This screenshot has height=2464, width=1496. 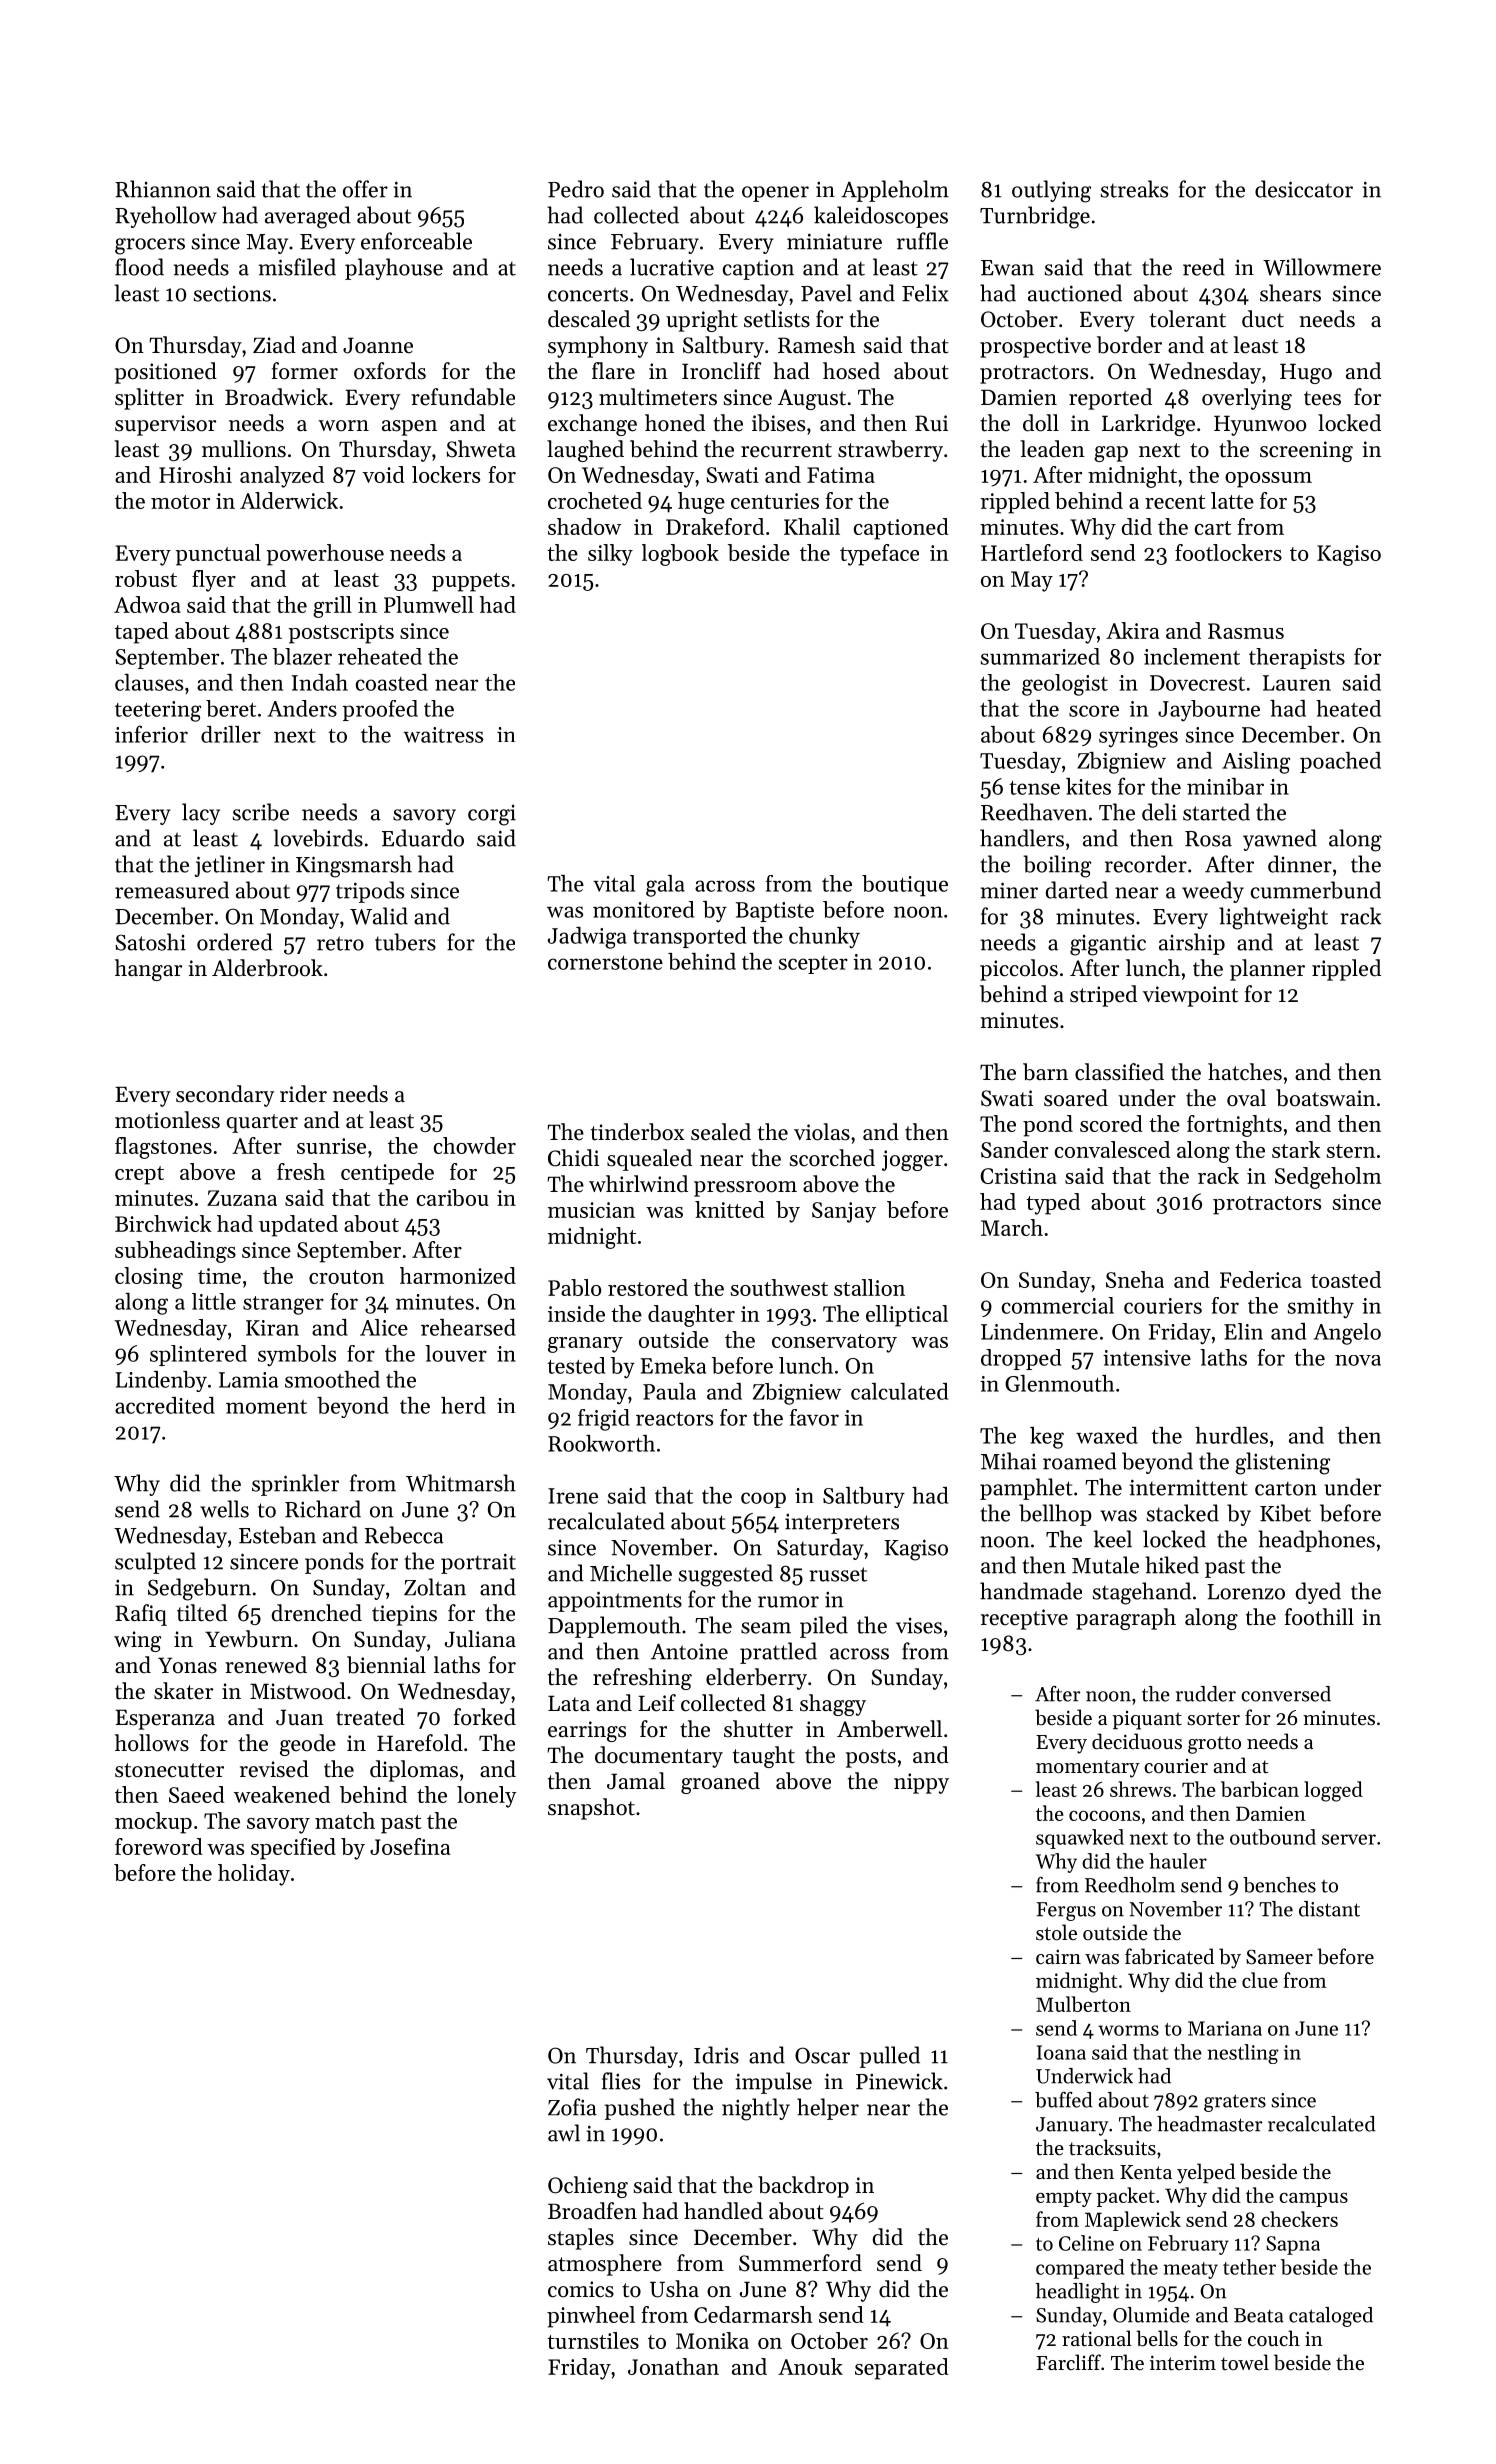 I want to click on suggested, so click(x=726, y=1575).
